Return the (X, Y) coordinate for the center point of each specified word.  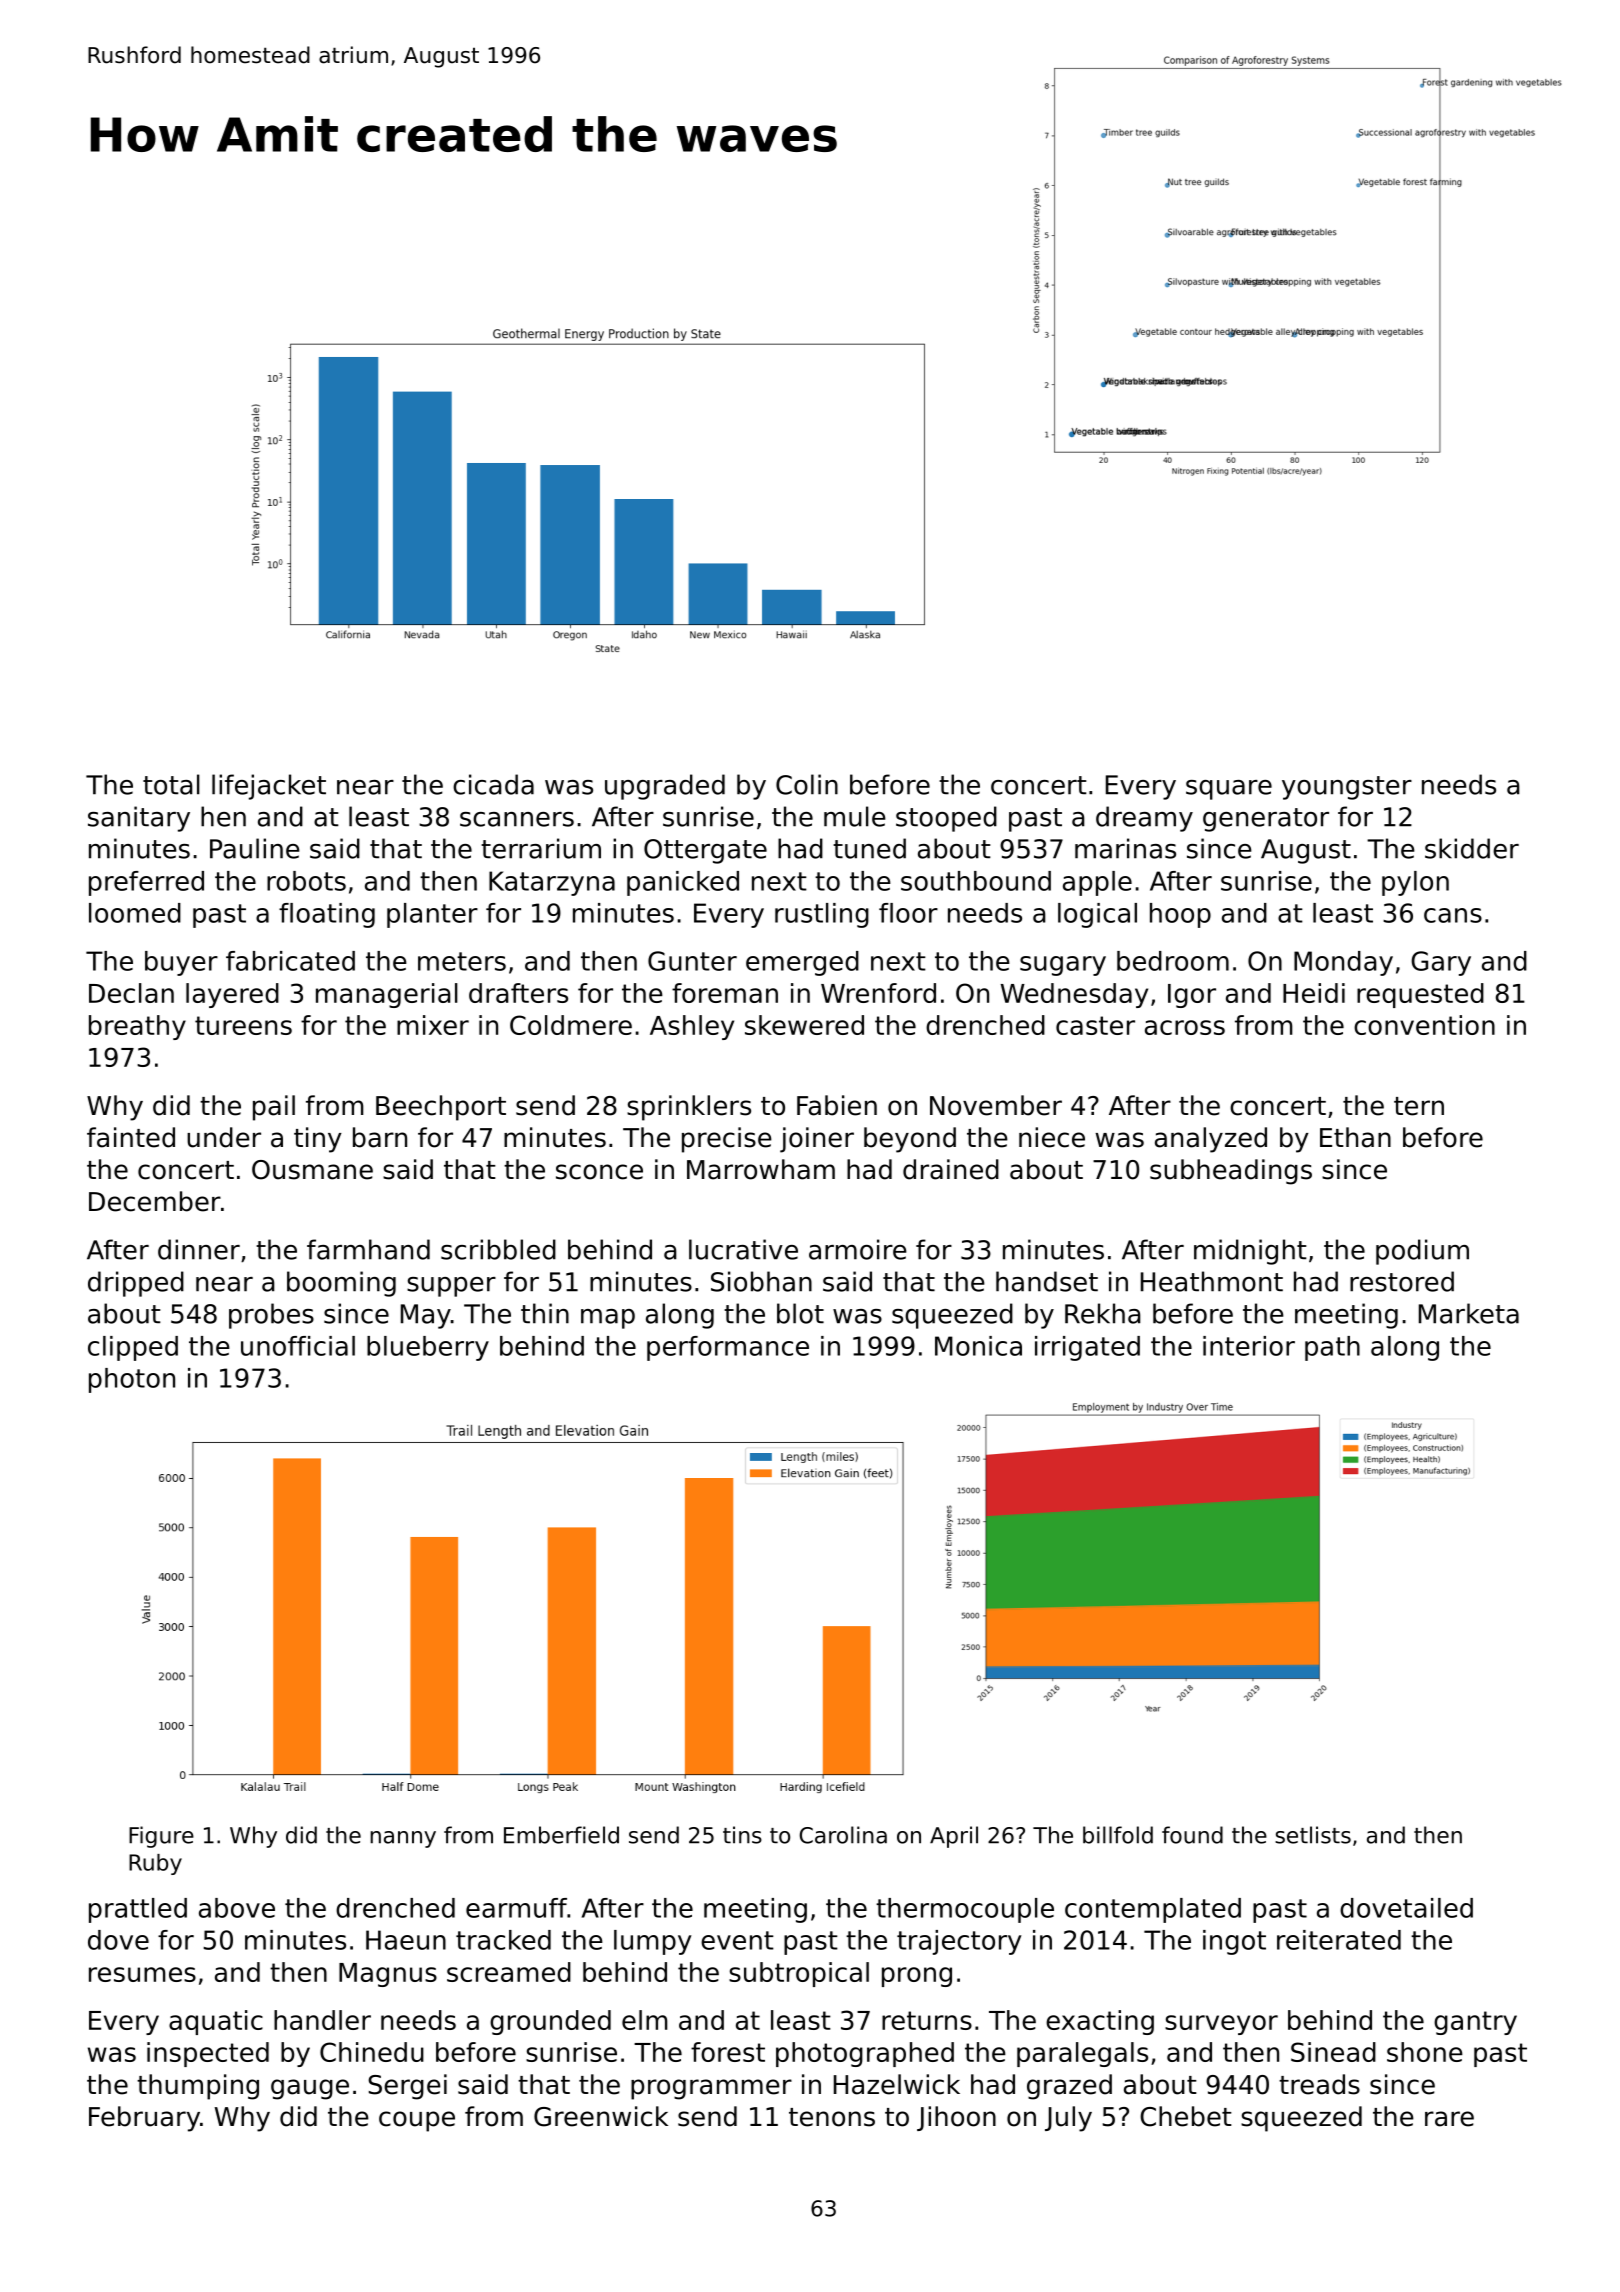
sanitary (139, 819)
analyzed (1211, 1140)
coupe (417, 2121)
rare (1449, 2119)
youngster (1347, 788)
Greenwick (601, 2116)
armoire (858, 1249)
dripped (136, 1284)
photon (132, 1380)
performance (728, 1348)
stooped (946, 819)
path (1332, 1348)
